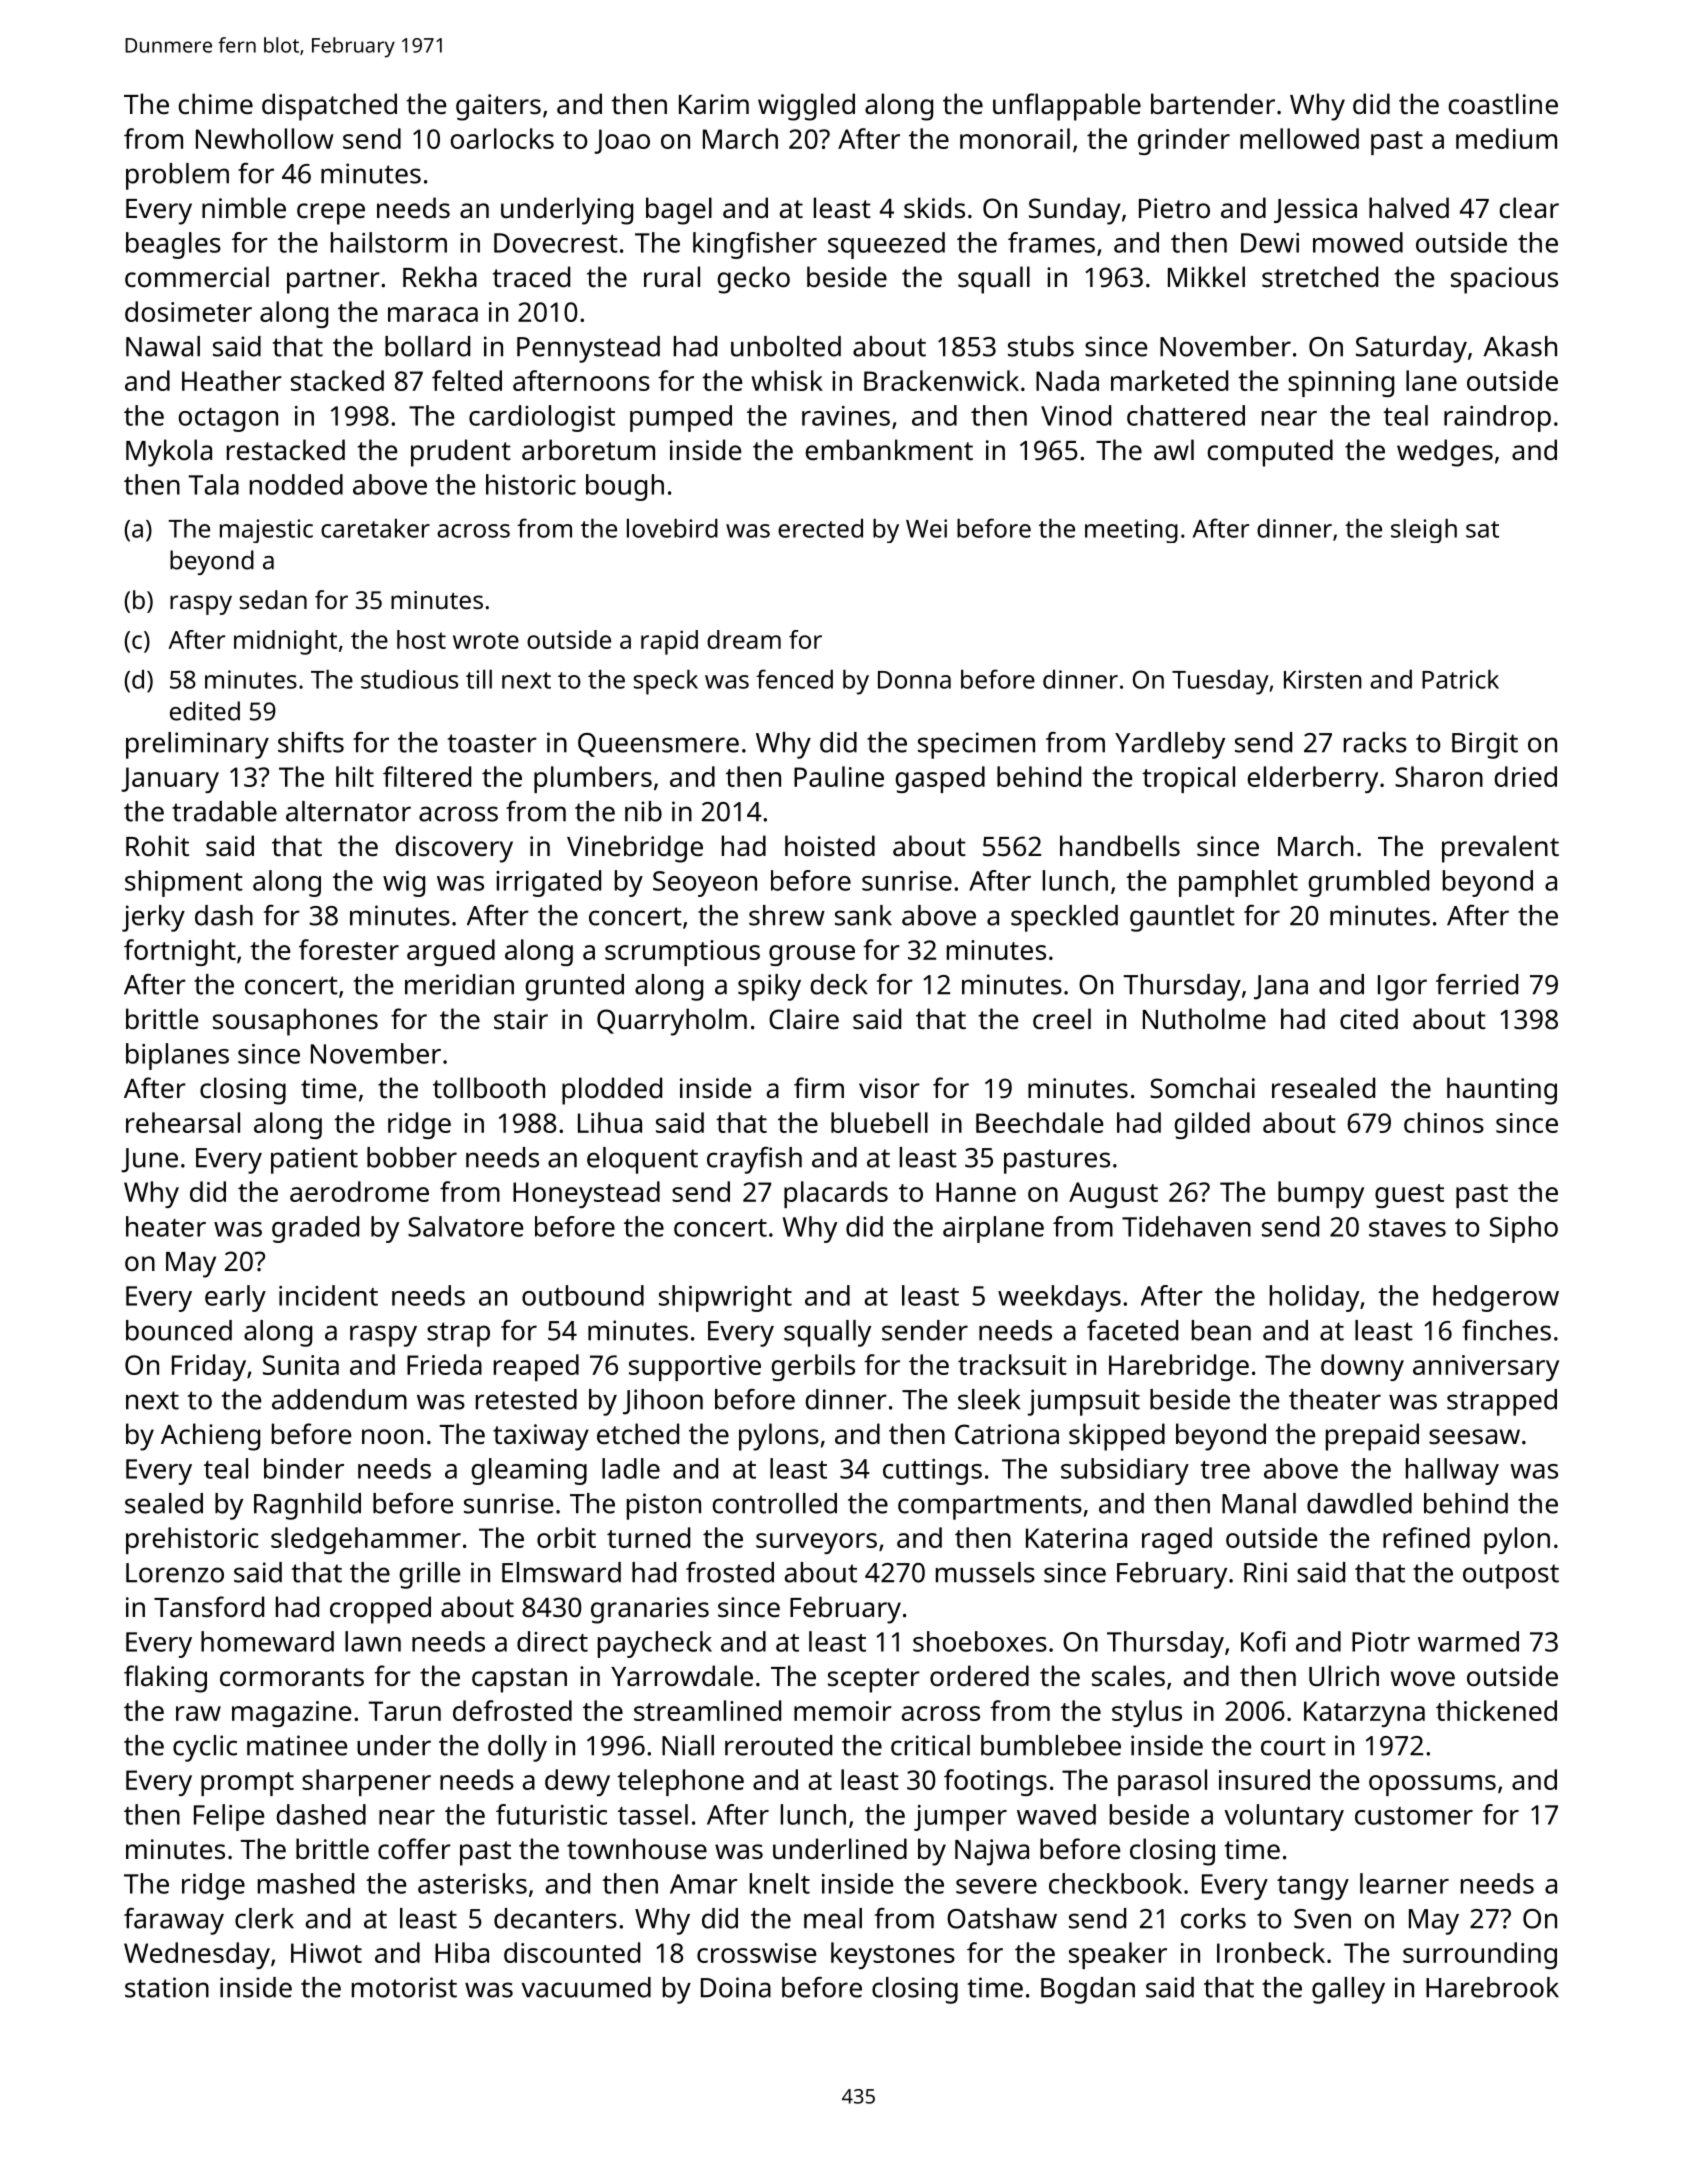 Image resolution: width=1683 pixels, height=2178 pixels. Describe the element at coordinates (934, 208) in the screenshot. I see `skids` at that location.
